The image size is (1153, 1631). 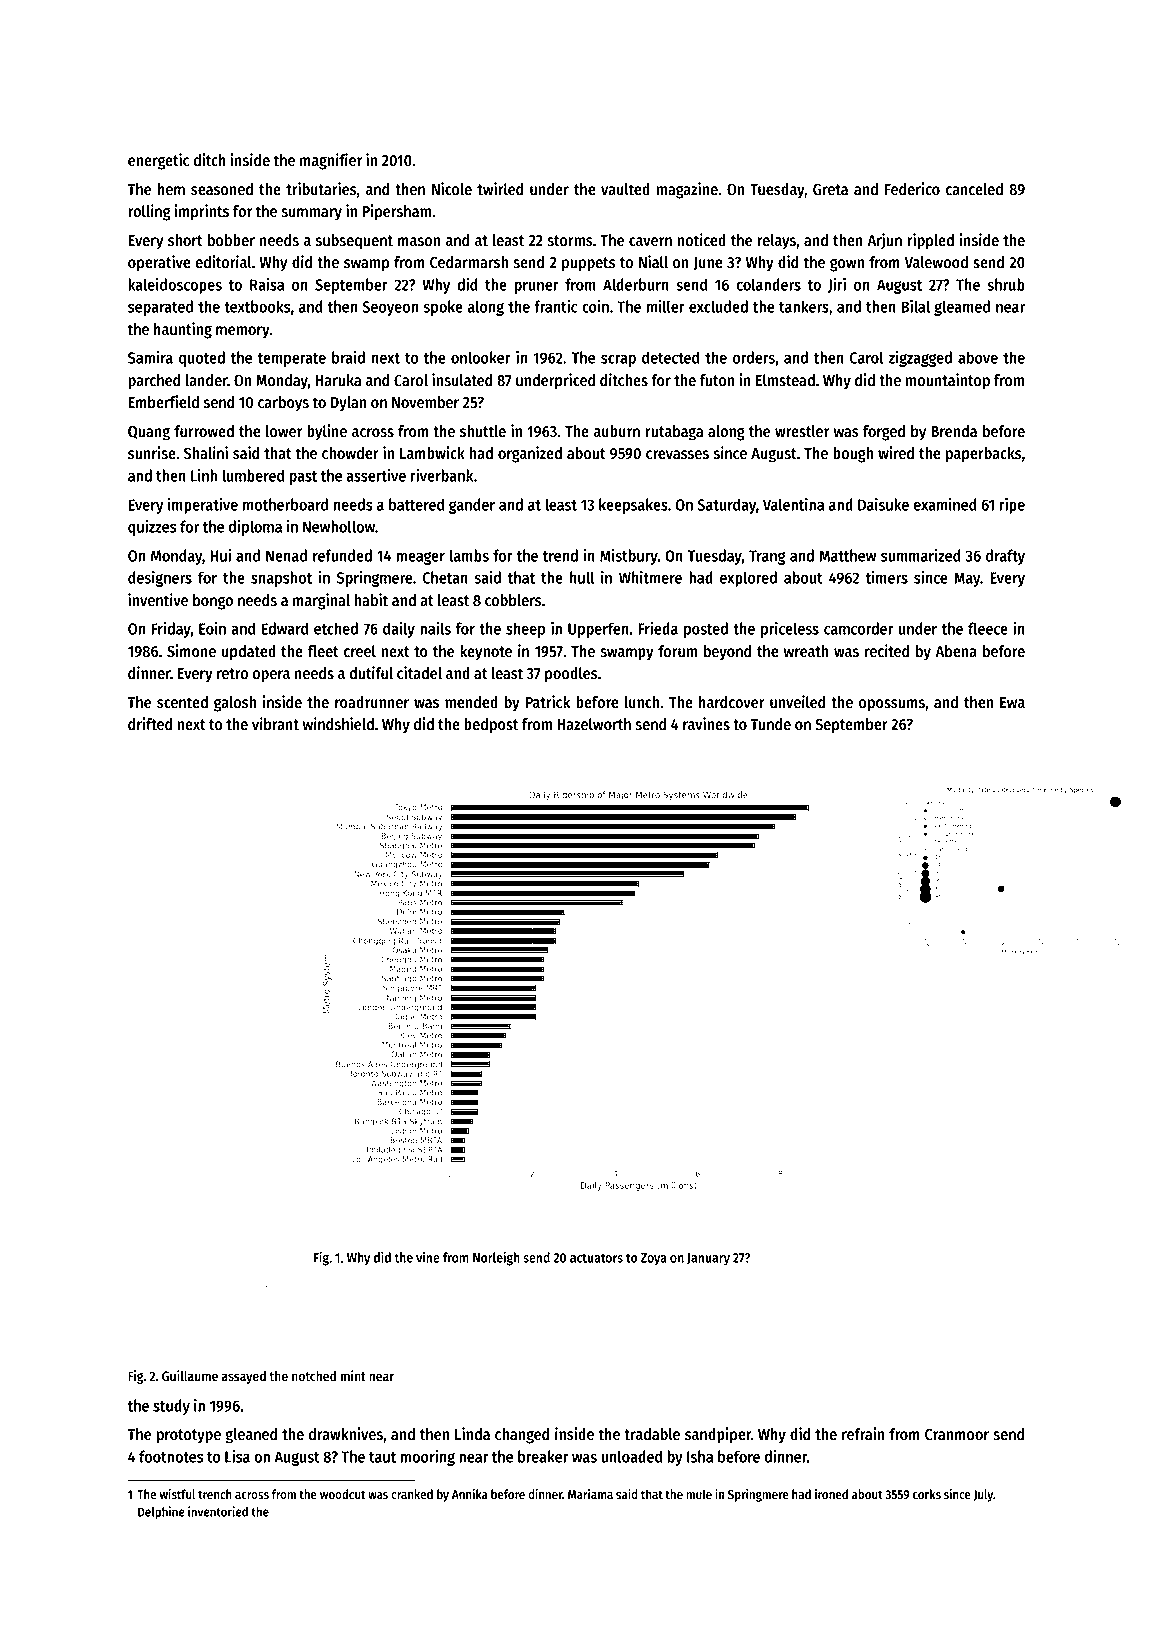 What do you see at coordinates (251, 1436) in the document?
I see `gleaned` at bounding box center [251, 1436].
